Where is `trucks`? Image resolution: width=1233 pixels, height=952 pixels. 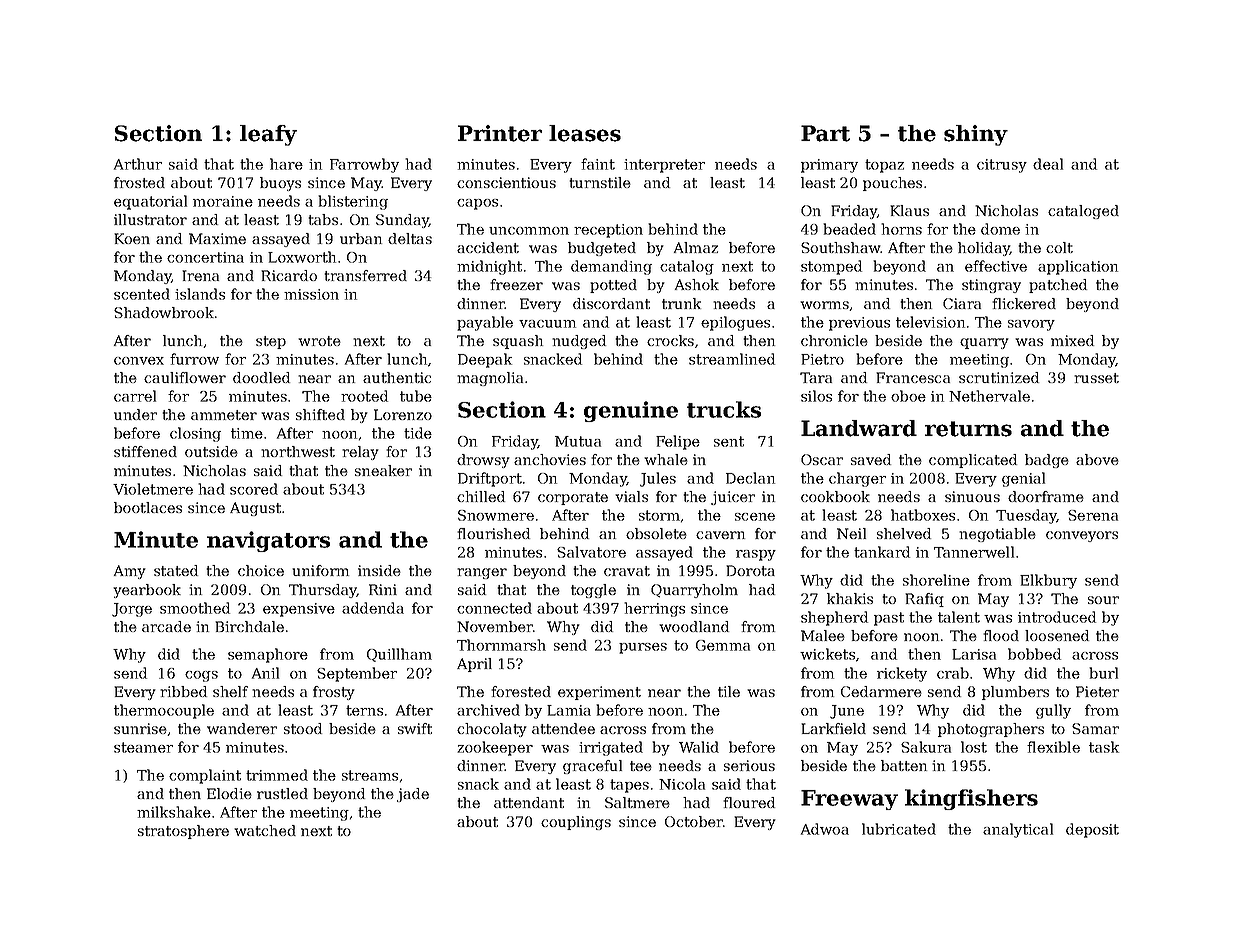
trucks is located at coordinates (724, 409).
